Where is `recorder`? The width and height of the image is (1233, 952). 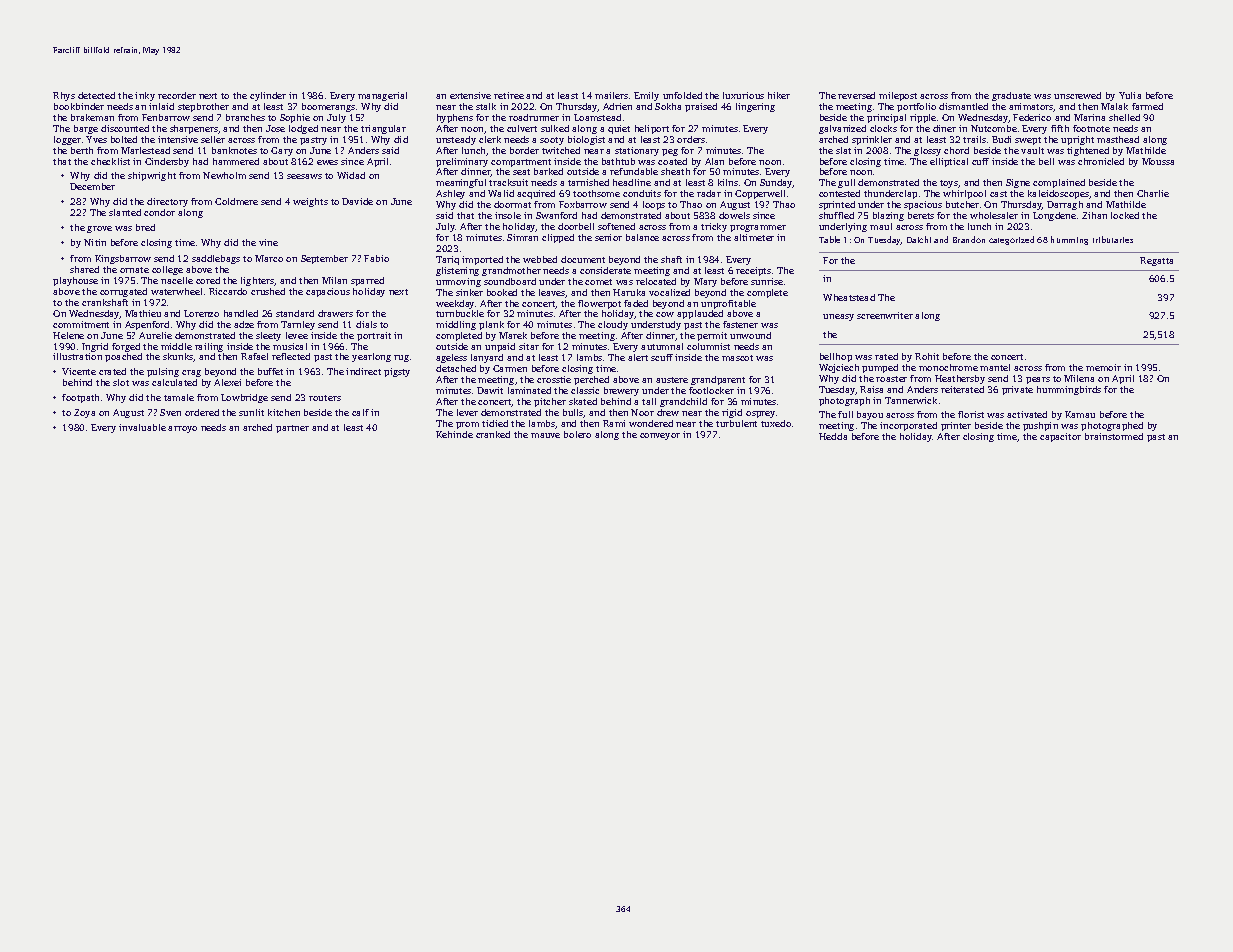
recorder is located at coordinates (177, 95).
